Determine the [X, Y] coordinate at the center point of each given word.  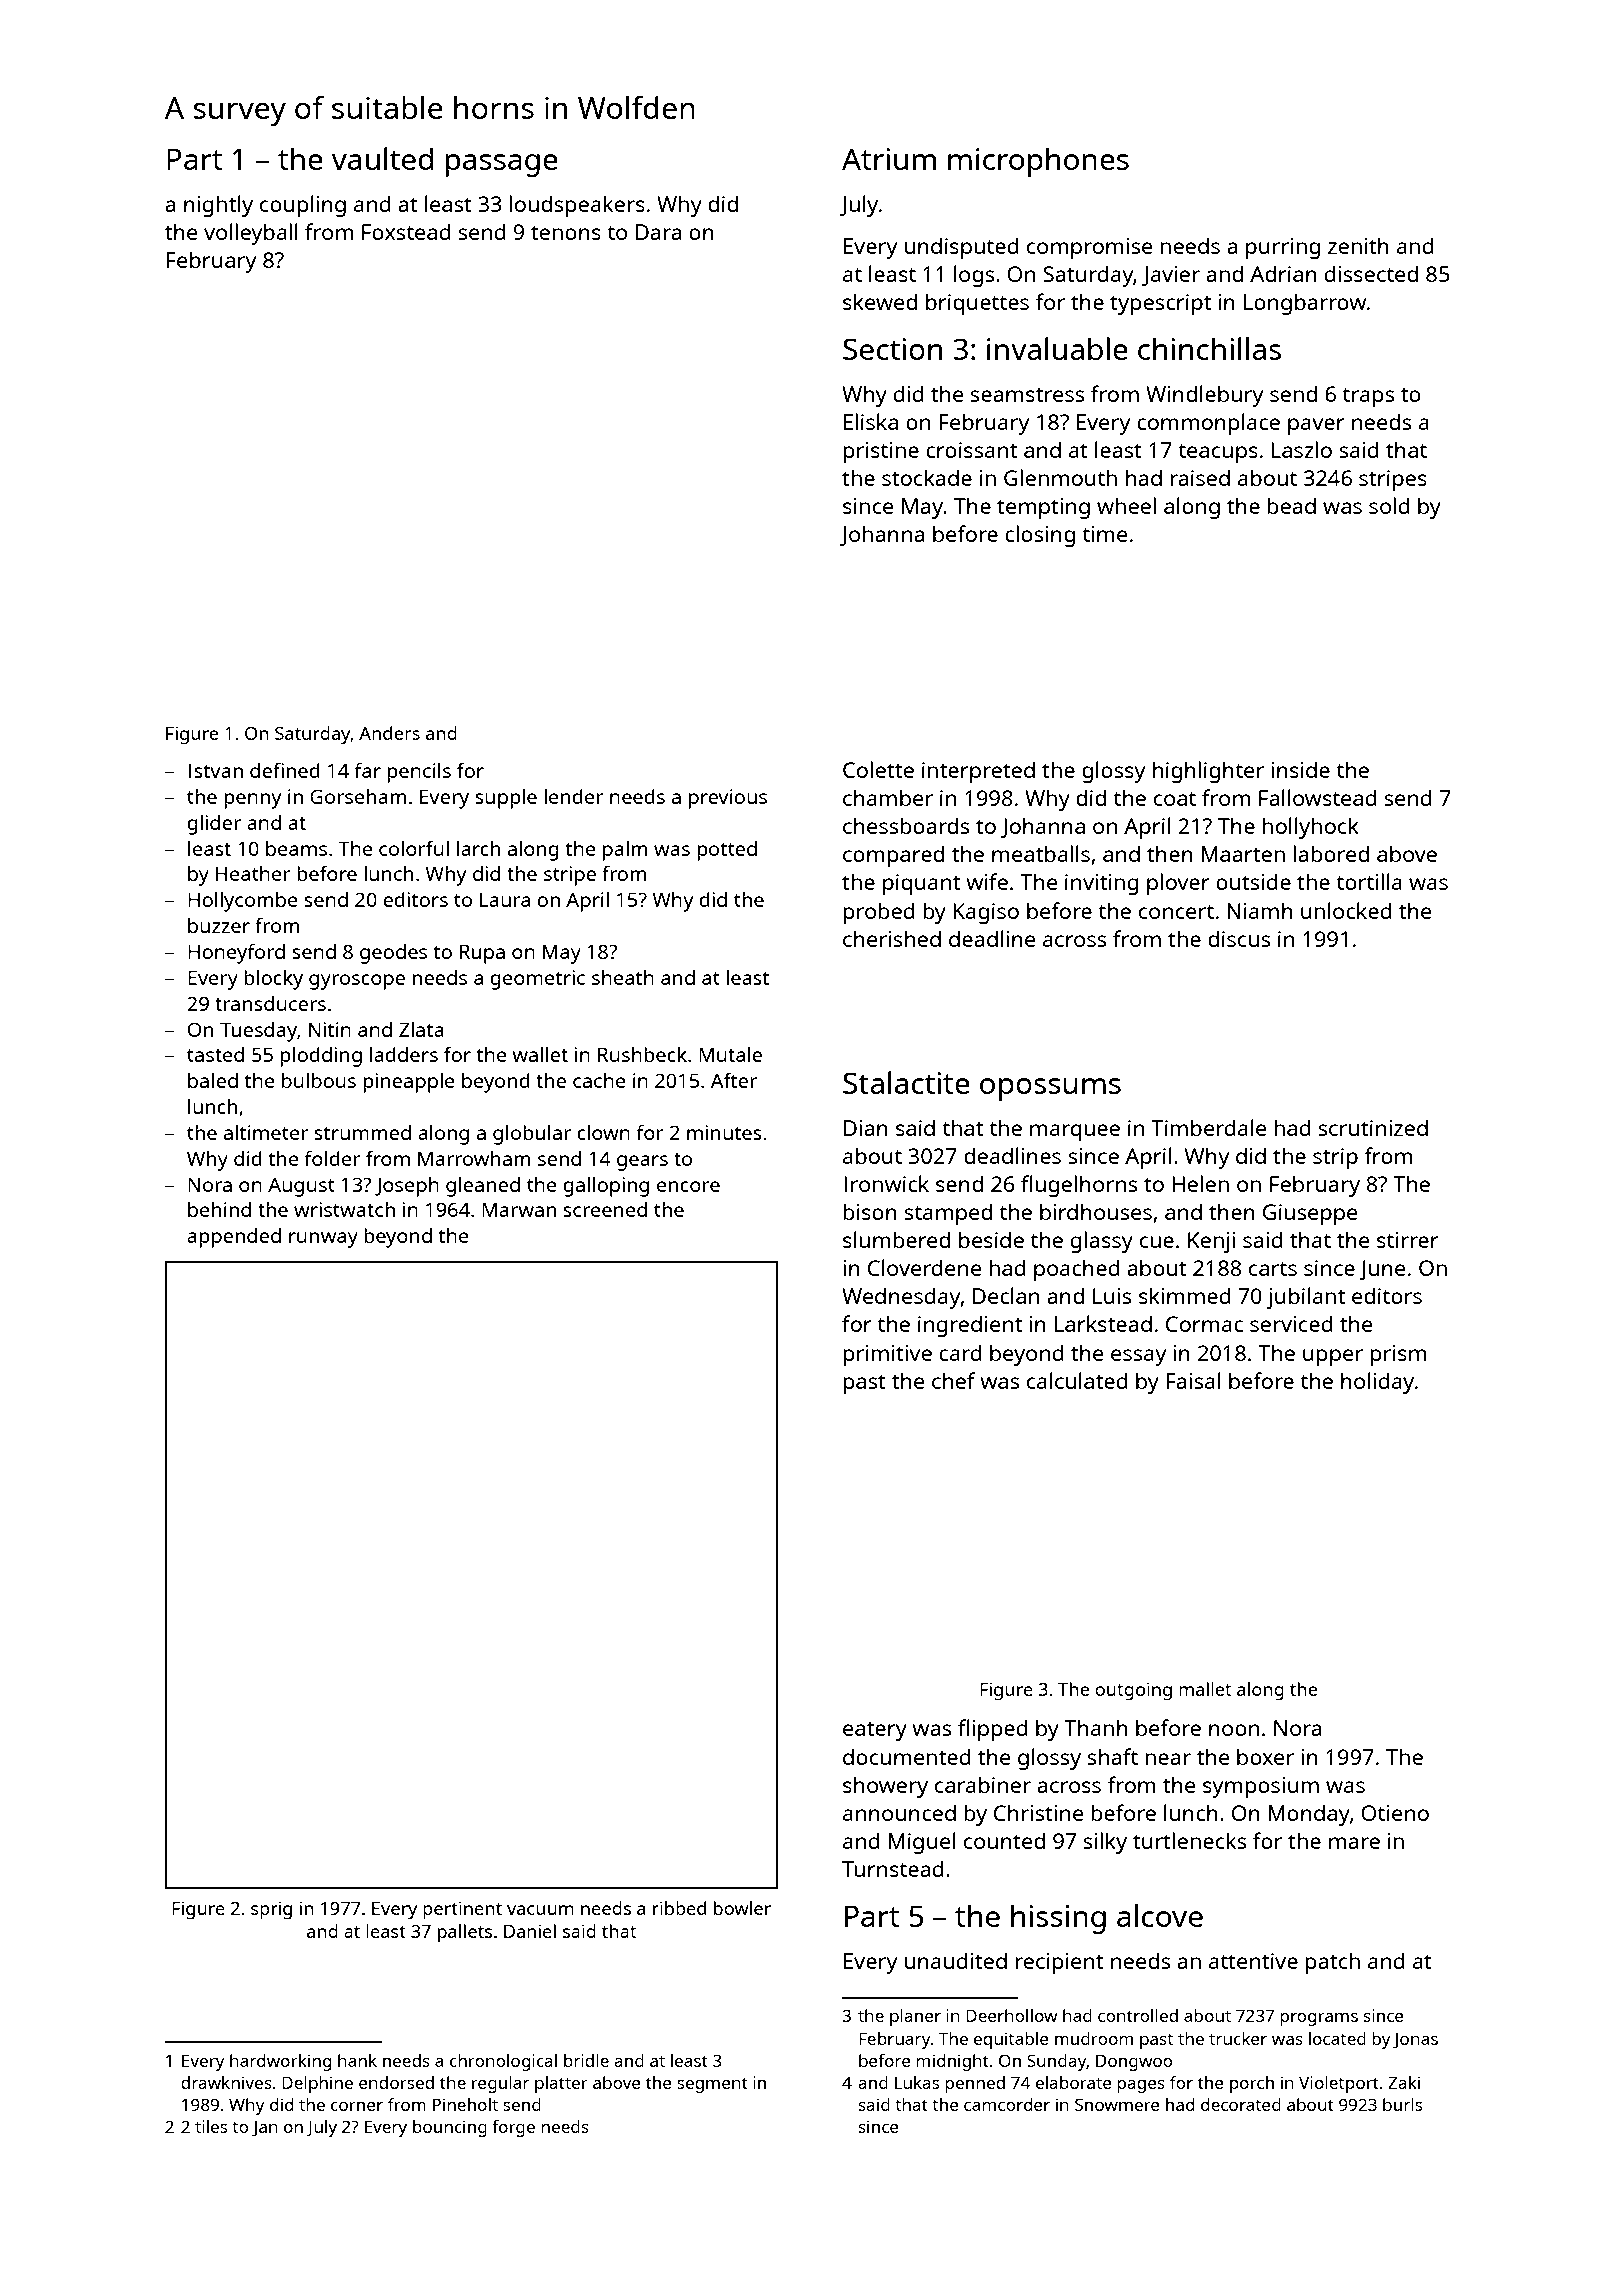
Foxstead [406, 231]
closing [1040, 536]
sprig [271, 1910]
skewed [880, 301]
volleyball [251, 234]
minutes [724, 1132]
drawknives [226, 2082]
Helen [1200, 1183]
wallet [540, 1054]
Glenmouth [1060, 477]
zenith [1358, 245]
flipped [993, 1730]
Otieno [1395, 1813]
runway [323, 1240]
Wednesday [901, 1298]
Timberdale [1209, 1127]
